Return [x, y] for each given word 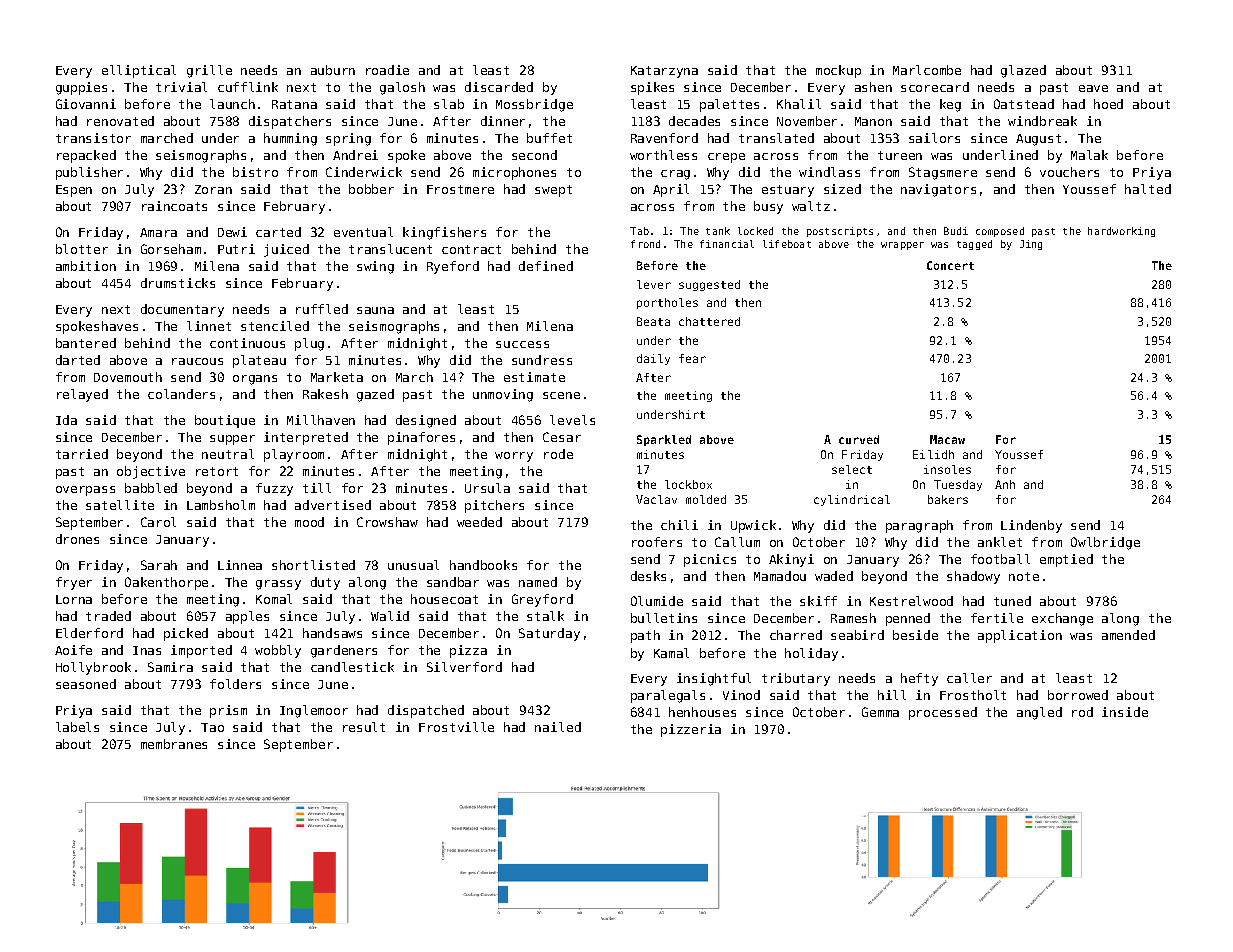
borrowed [1078, 695]
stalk [545, 616]
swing [375, 267]
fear [692, 358]
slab [449, 104]
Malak [1089, 155]
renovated [120, 121]
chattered [709, 321]
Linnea [240, 565]
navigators [938, 190]
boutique [225, 421]
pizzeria [691, 730]
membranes [174, 744]
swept [553, 191]
